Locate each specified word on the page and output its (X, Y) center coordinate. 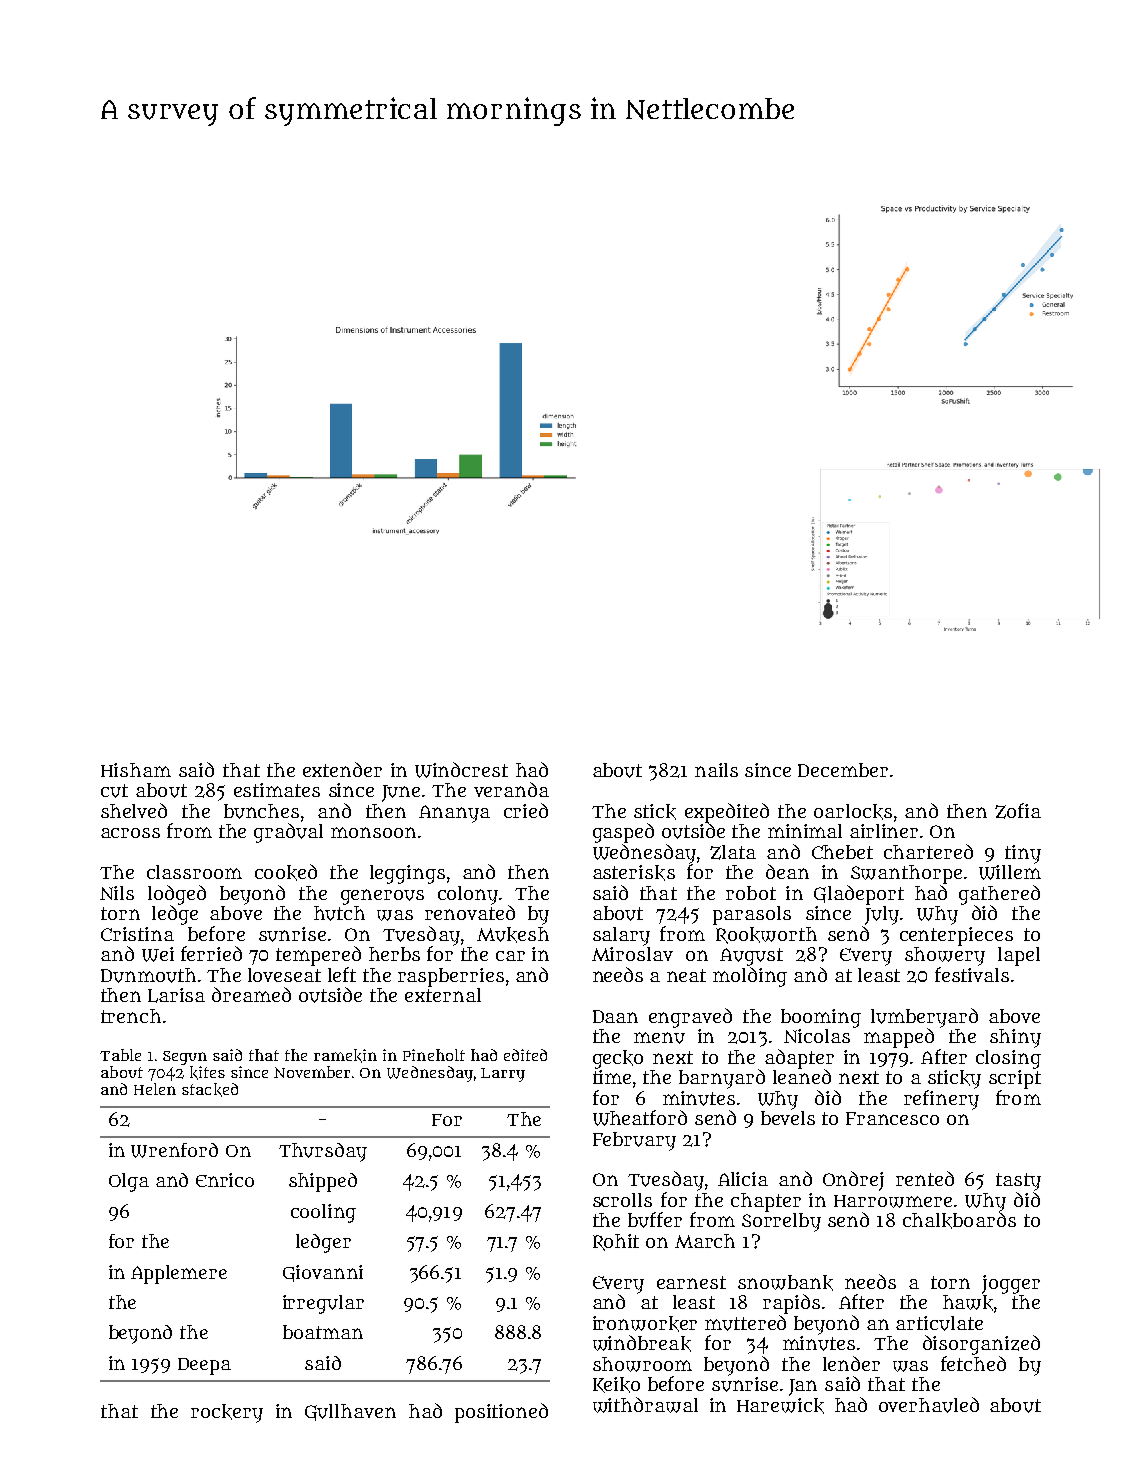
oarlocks (853, 812)
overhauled (929, 1405)
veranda (511, 789)
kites (207, 1073)
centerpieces (956, 936)
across (130, 833)
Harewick (780, 1406)
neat (686, 975)
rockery (227, 1413)
